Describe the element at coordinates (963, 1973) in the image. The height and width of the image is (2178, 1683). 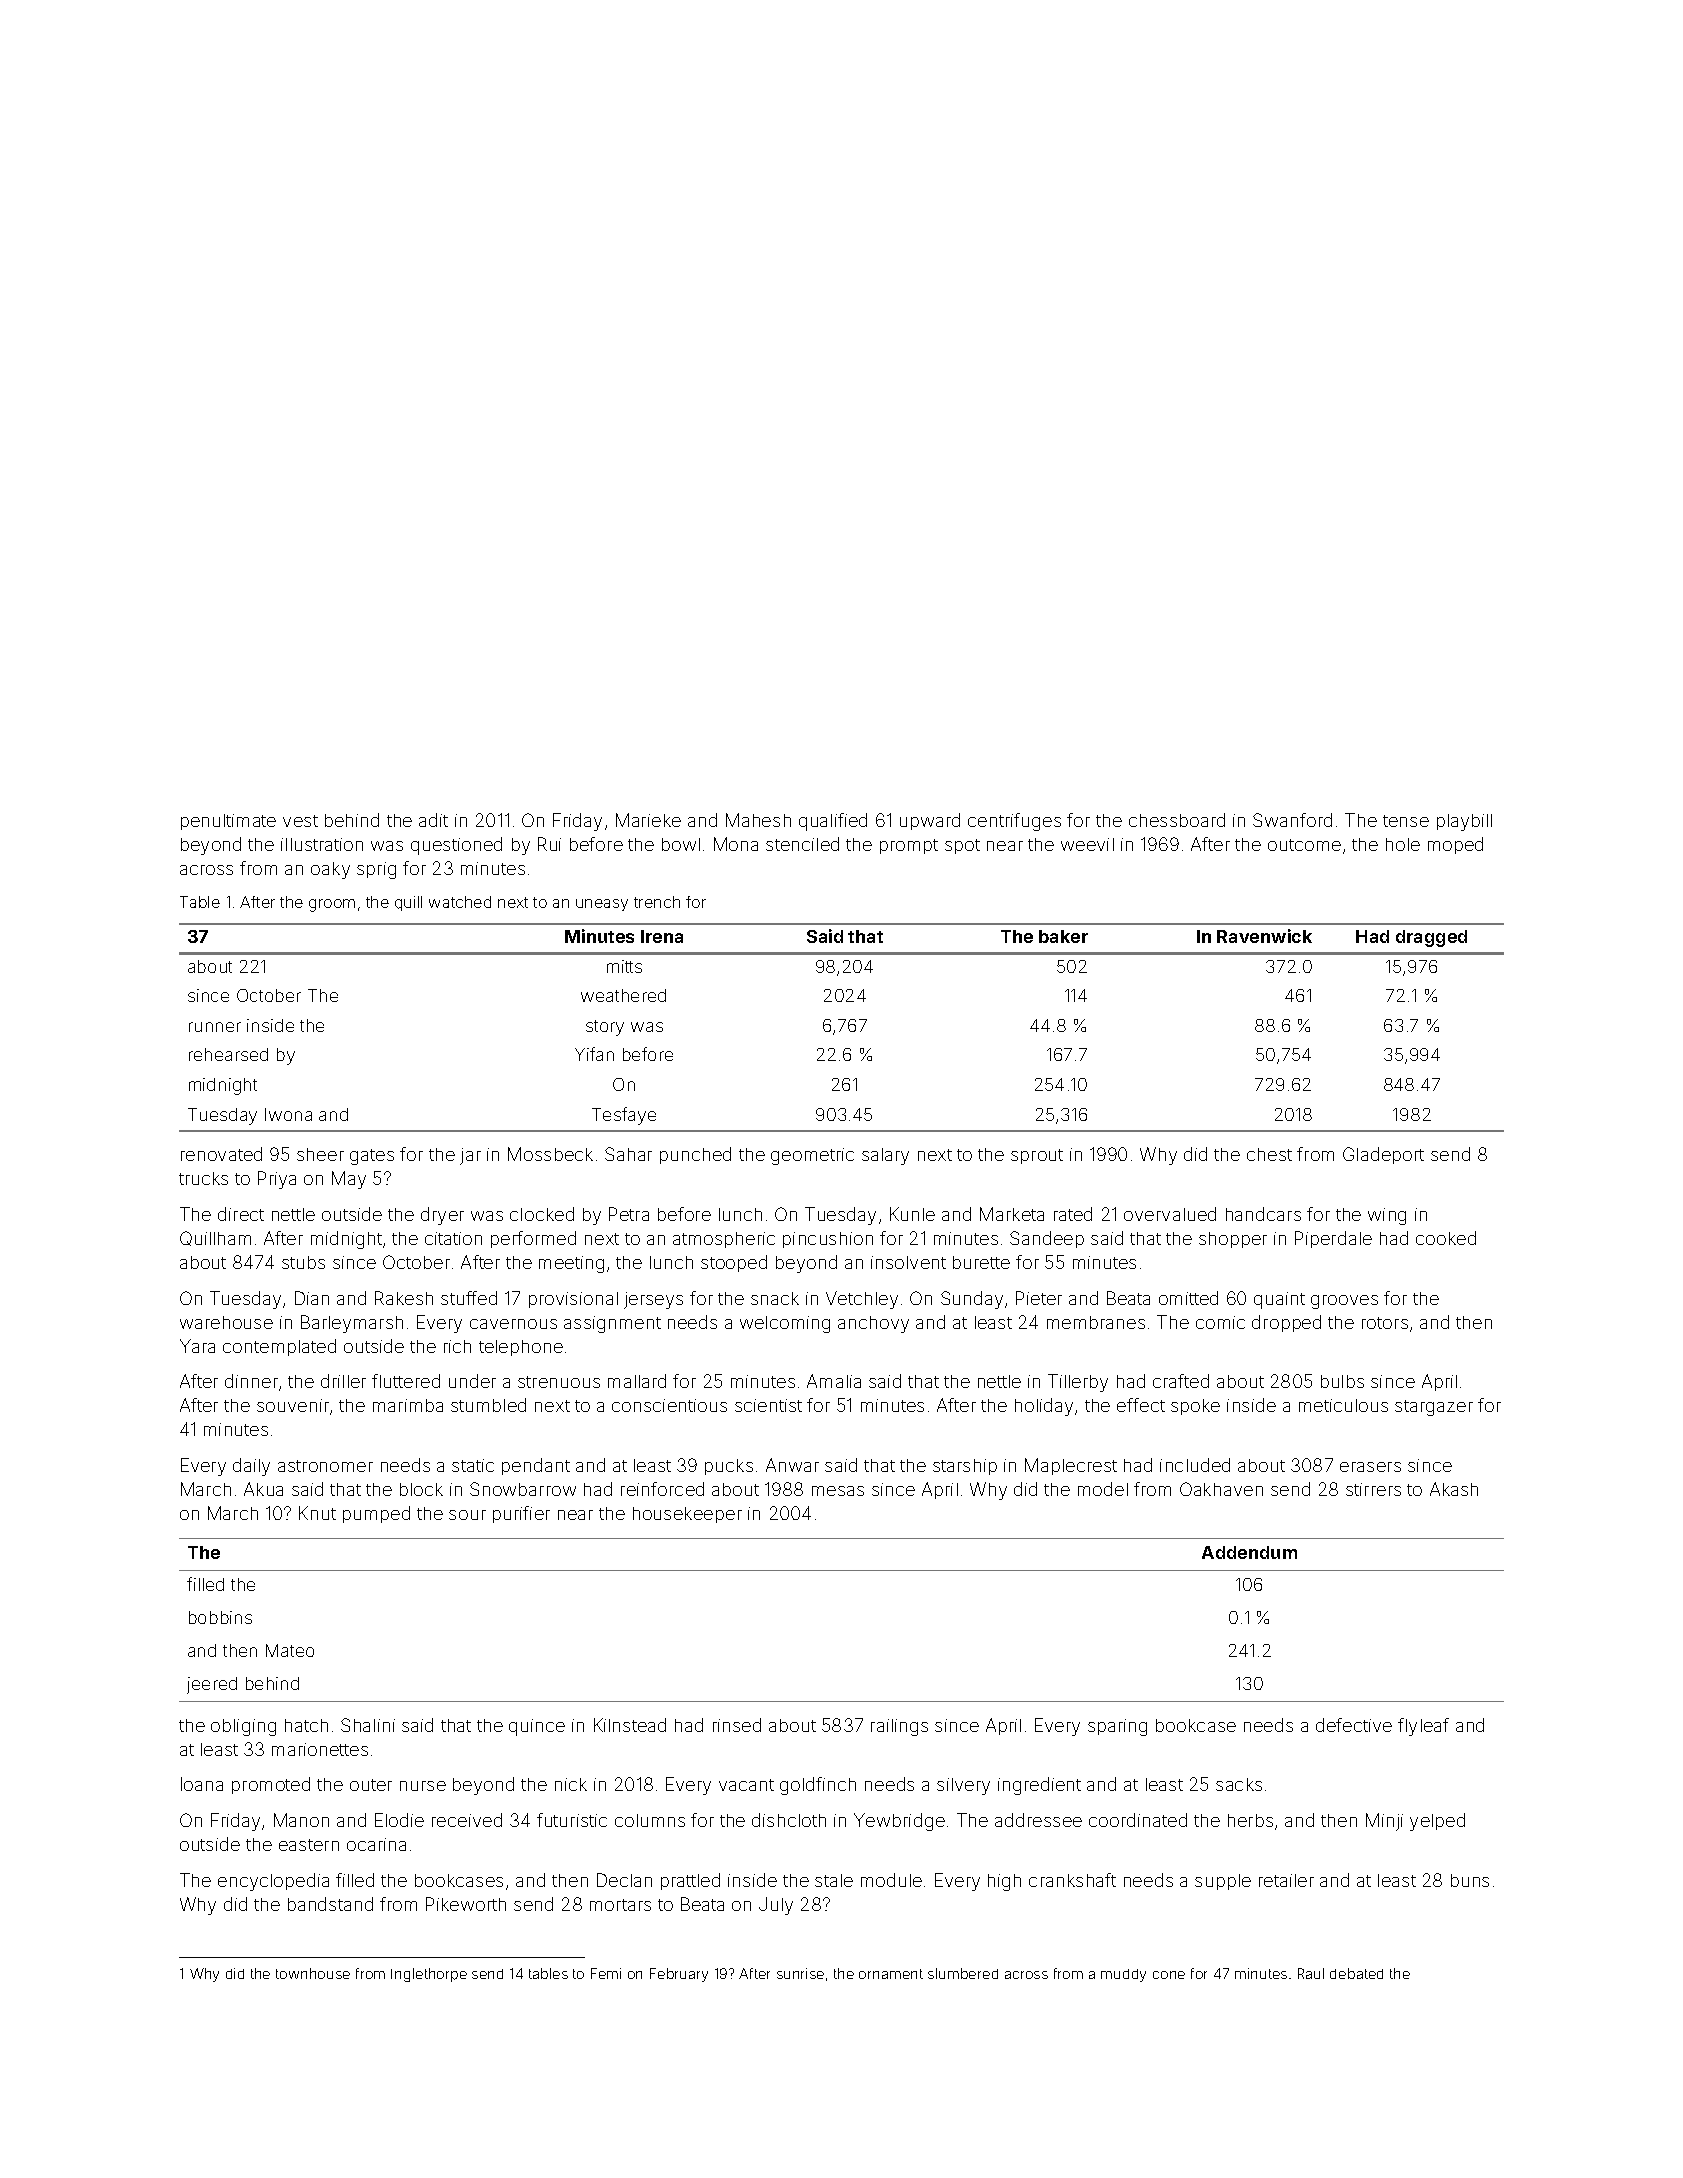
I see `slumbered` at that location.
